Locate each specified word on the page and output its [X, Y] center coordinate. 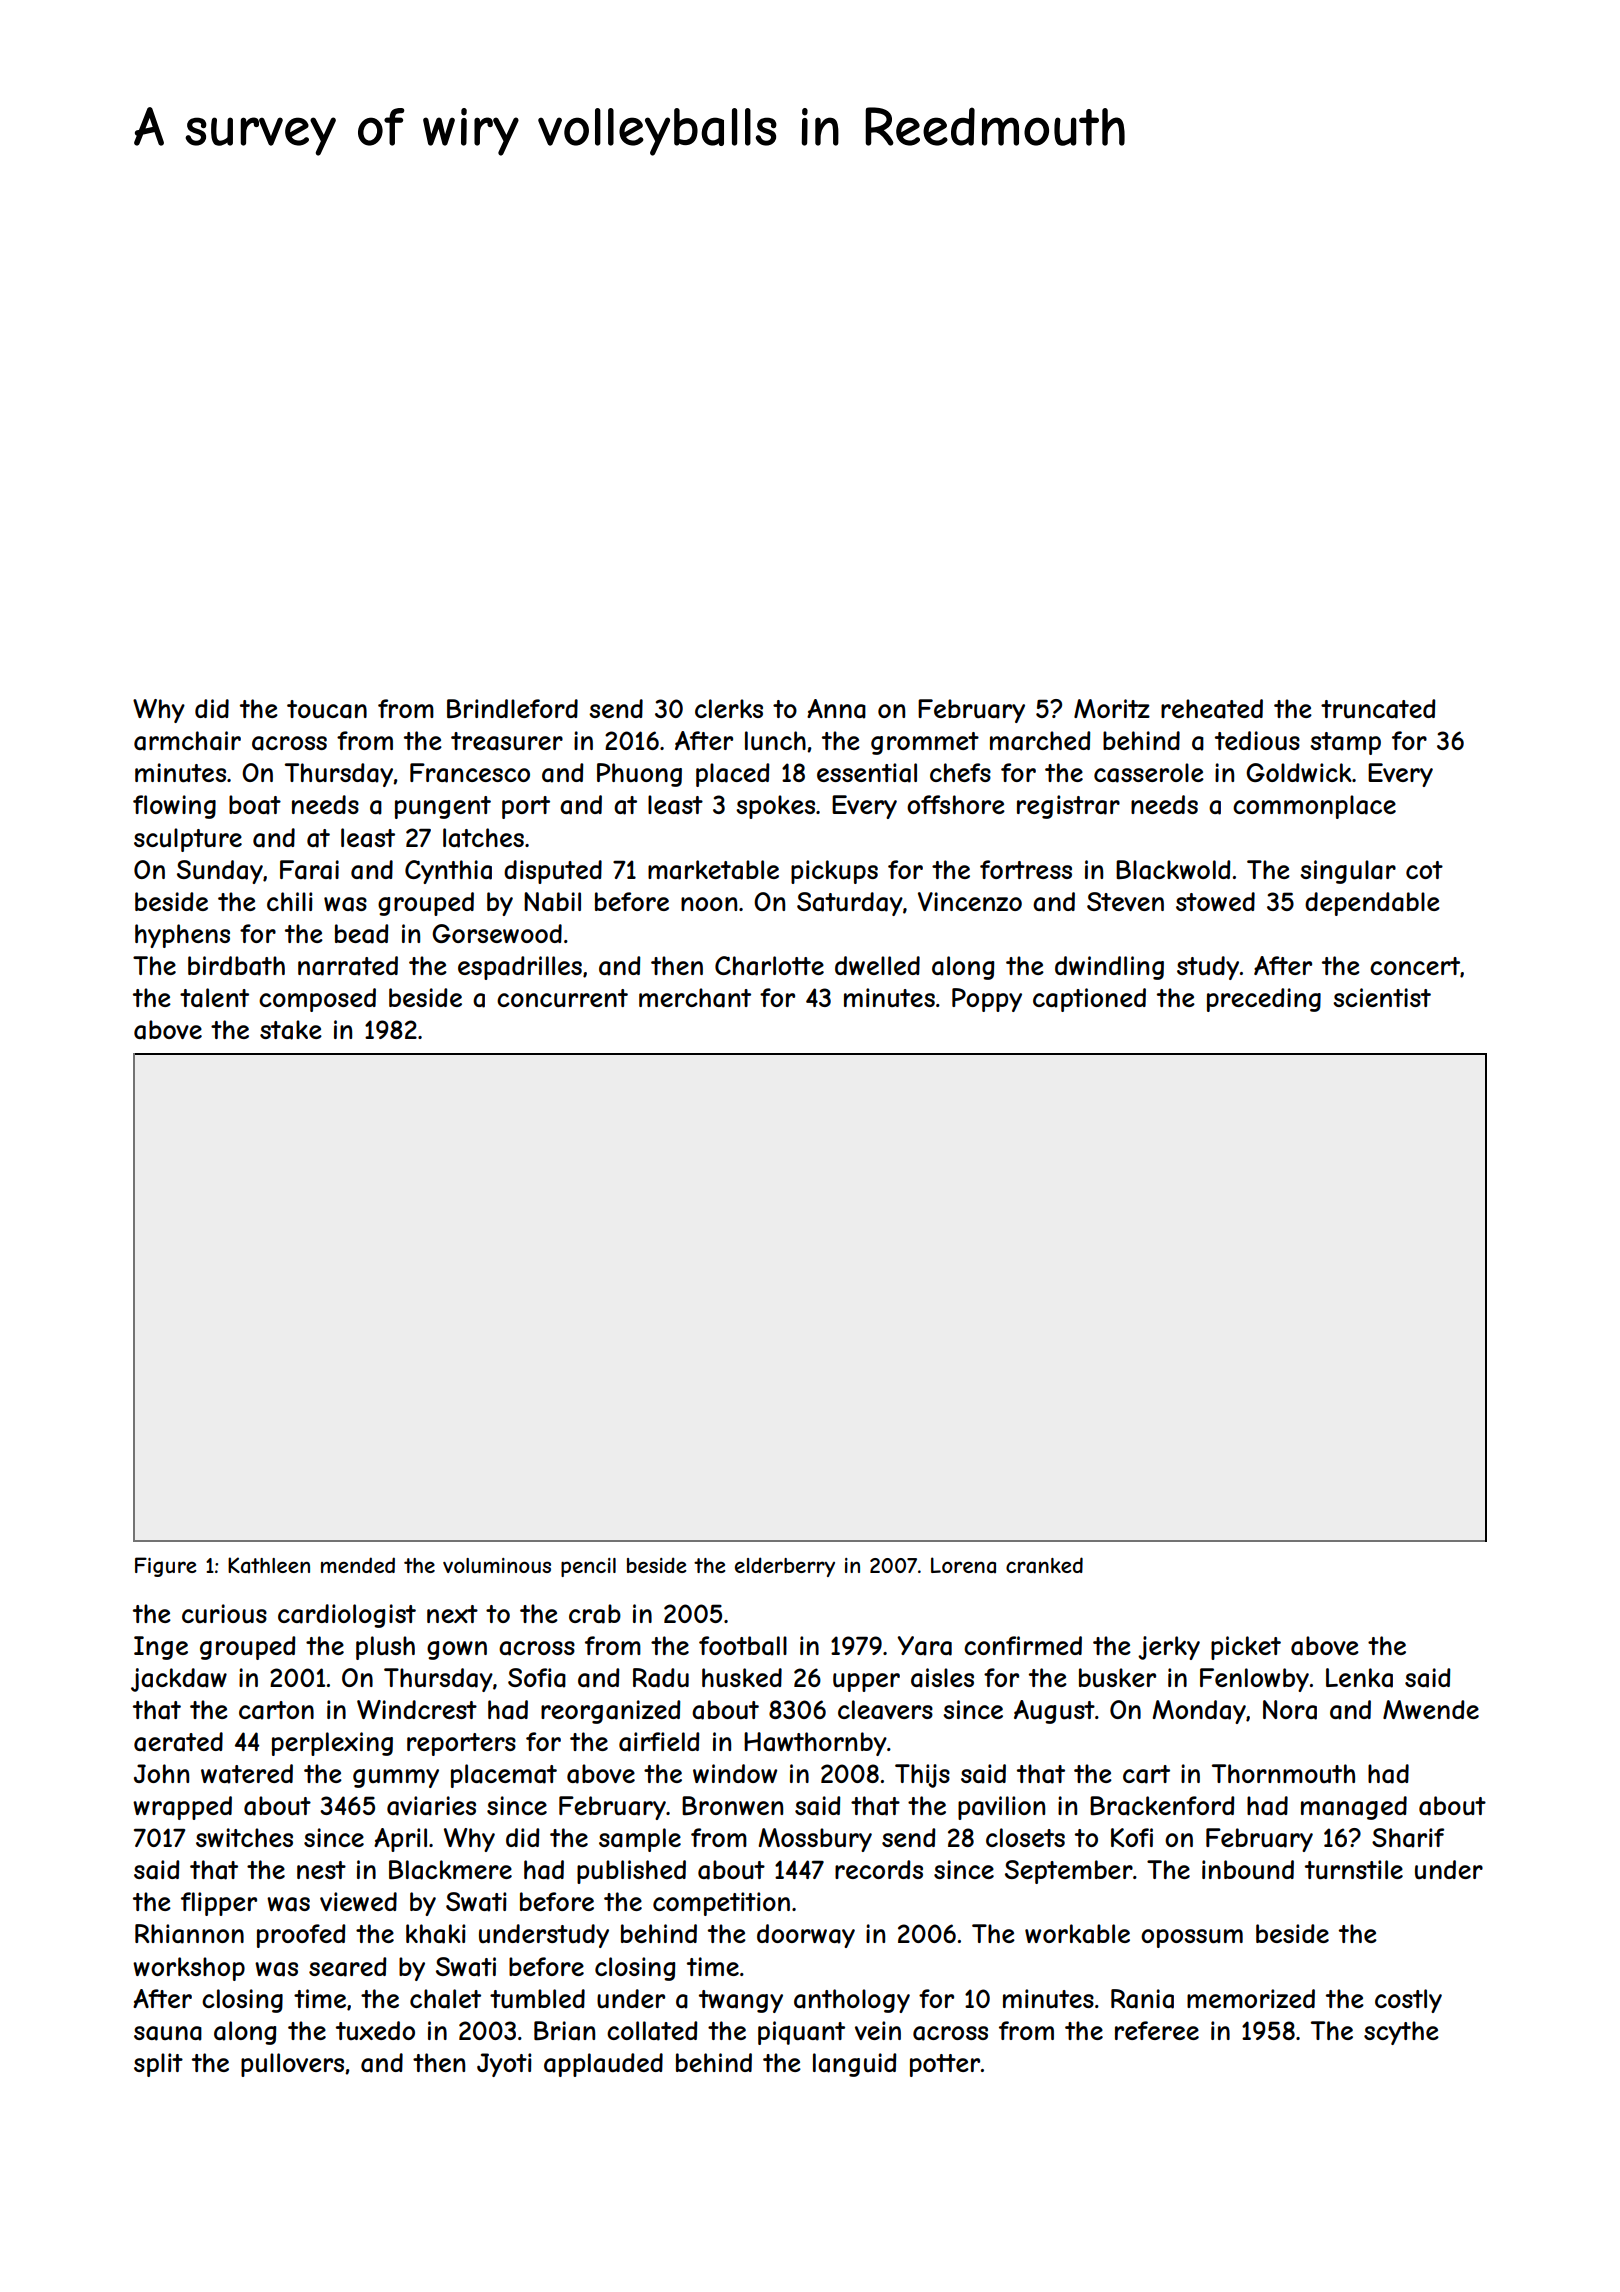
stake [291, 1030]
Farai [309, 870]
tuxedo [375, 2030]
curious [224, 1614]
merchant [695, 998]
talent [214, 998]
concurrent [562, 998]
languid [854, 2065]
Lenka [1359, 1678]
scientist [1382, 997]
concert [1415, 966]
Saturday [850, 904]
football [743, 1646]
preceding [1264, 1000]
